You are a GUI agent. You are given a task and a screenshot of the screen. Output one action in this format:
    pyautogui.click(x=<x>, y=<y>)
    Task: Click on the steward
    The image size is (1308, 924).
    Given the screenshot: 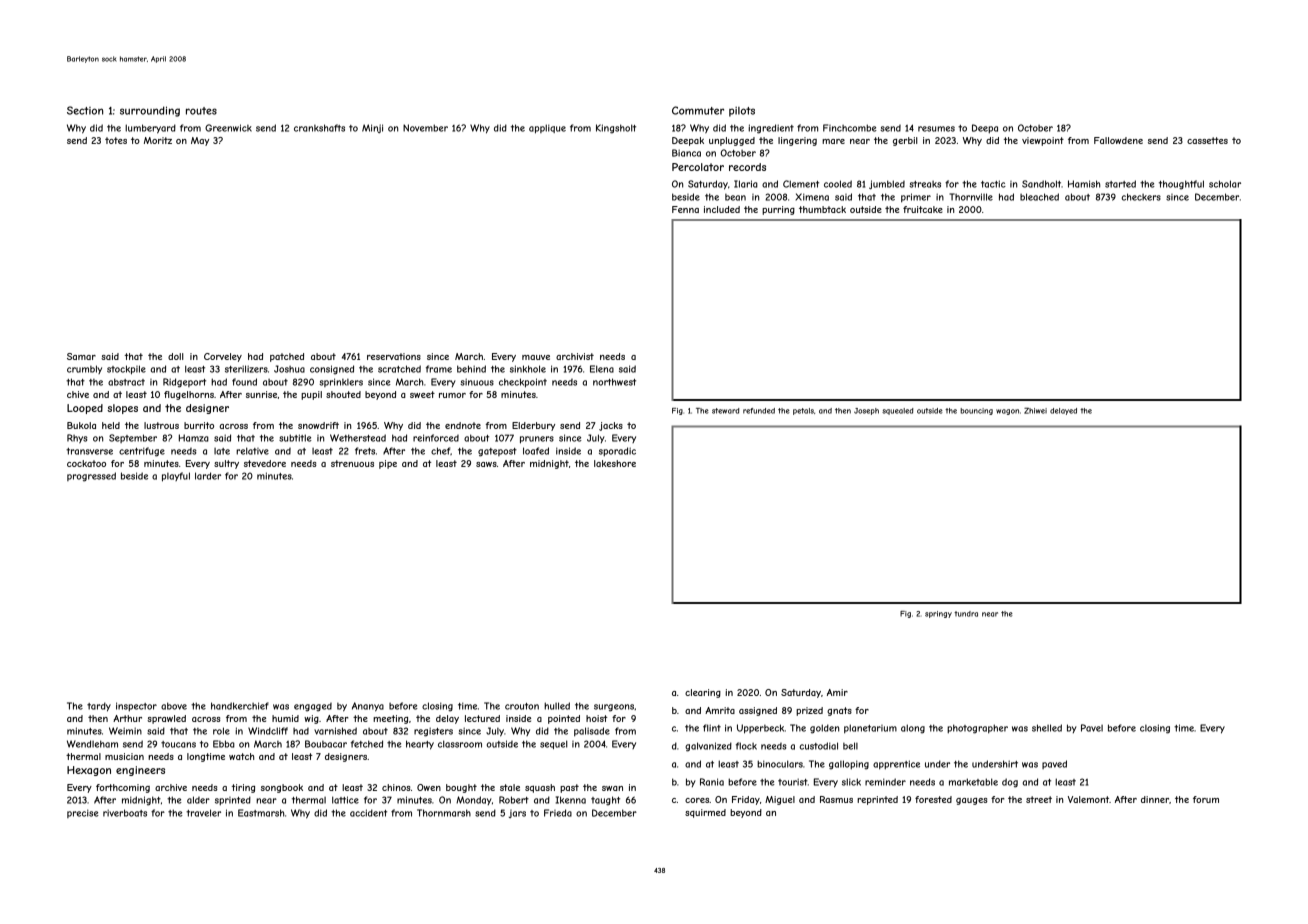 What is the action you would take?
    pyautogui.click(x=725, y=411)
